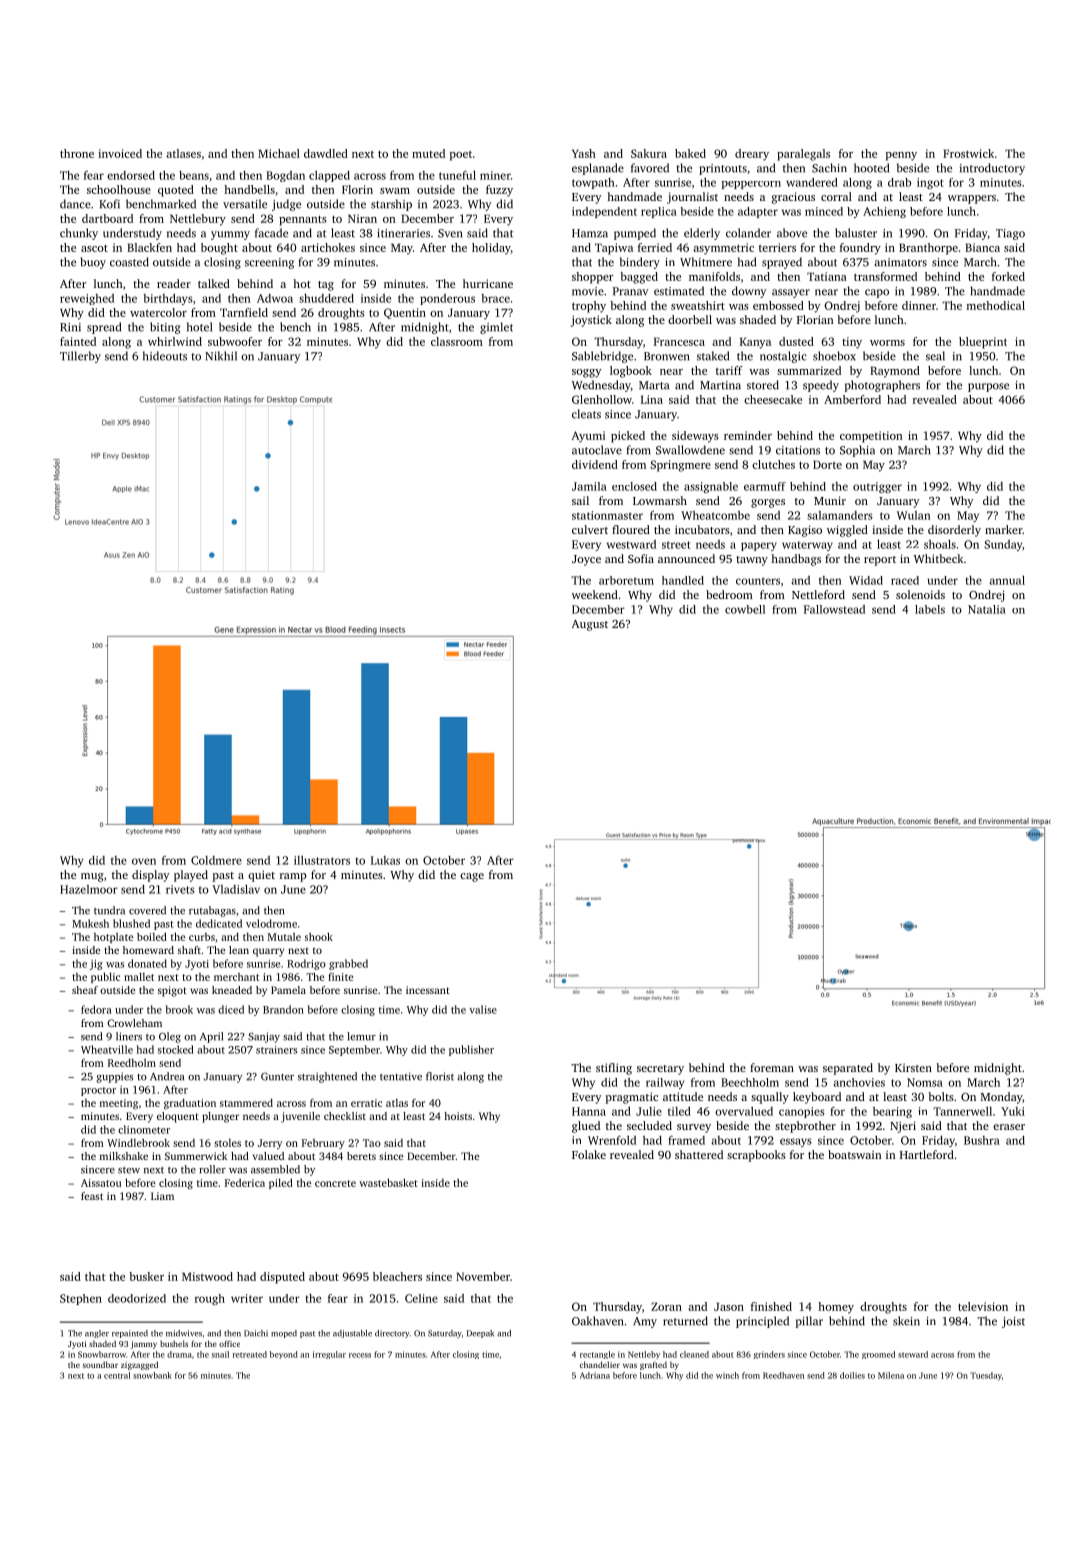 The image size is (1085, 1541). What do you see at coordinates (137, 1298) in the screenshot?
I see `deodorized` at bounding box center [137, 1298].
